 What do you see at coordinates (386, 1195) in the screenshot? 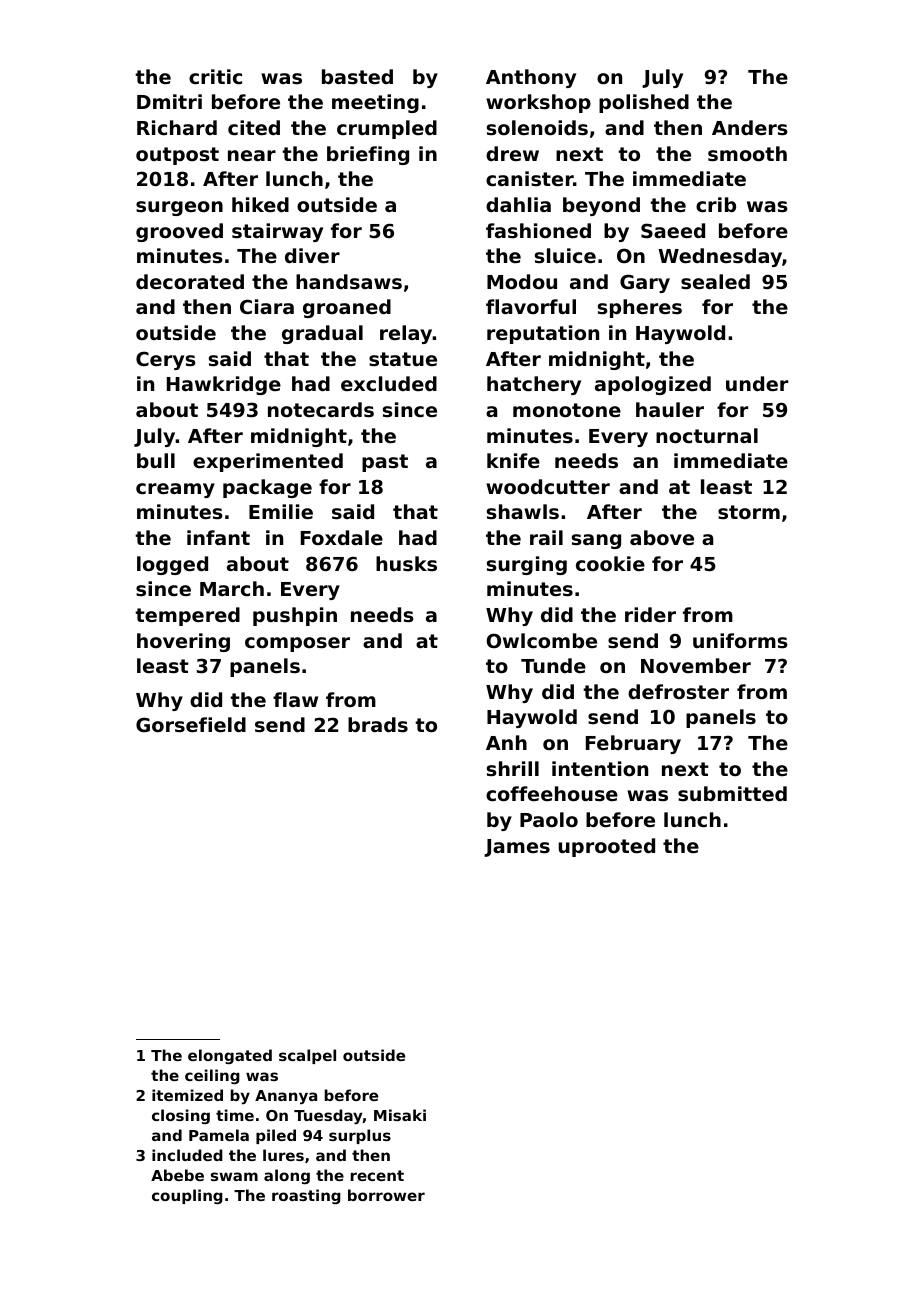
I see `borrower` at bounding box center [386, 1195].
